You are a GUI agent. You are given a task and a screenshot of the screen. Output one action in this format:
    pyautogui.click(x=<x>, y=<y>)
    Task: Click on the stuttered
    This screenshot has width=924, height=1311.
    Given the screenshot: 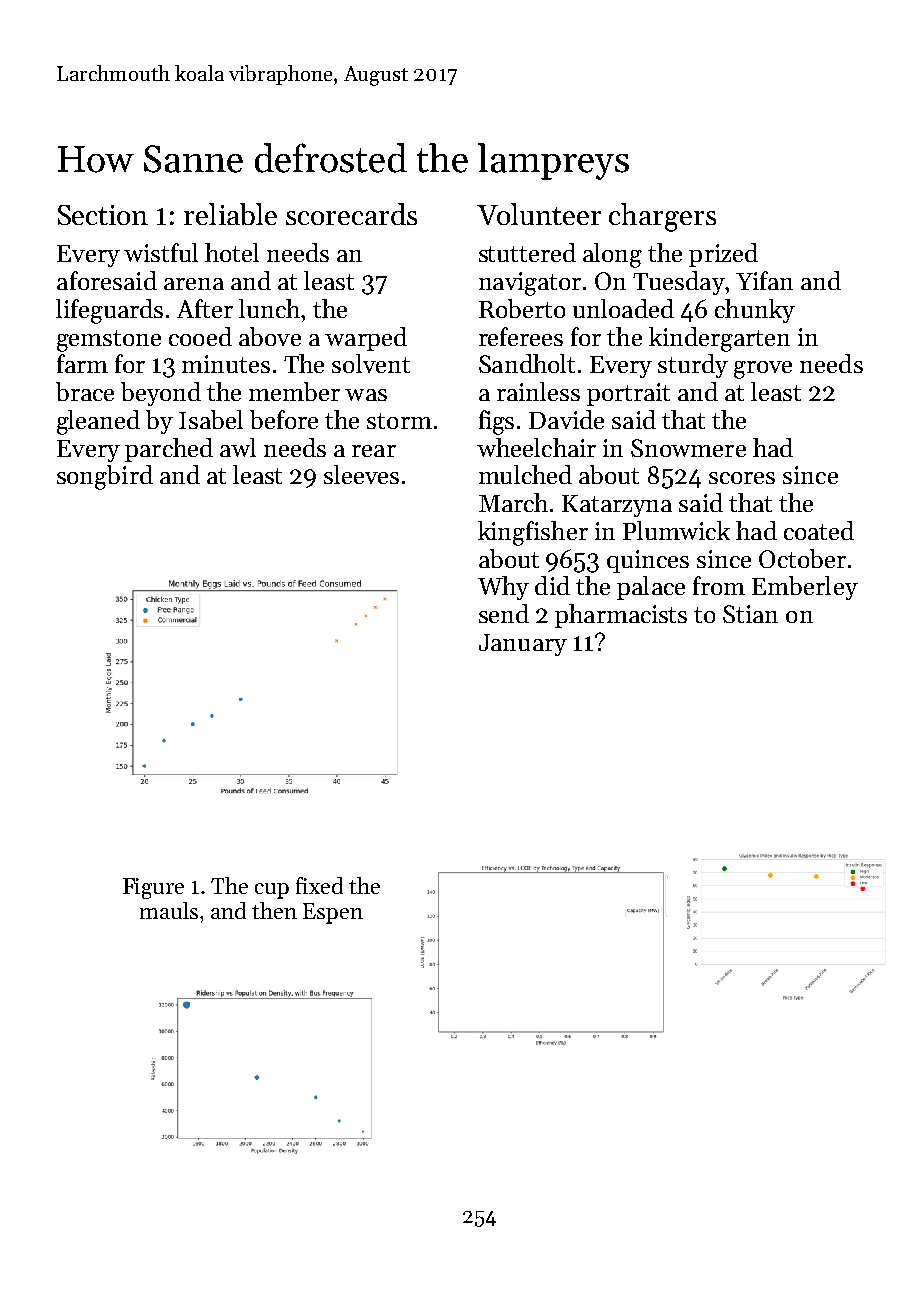 What is the action you would take?
    pyautogui.click(x=527, y=252)
